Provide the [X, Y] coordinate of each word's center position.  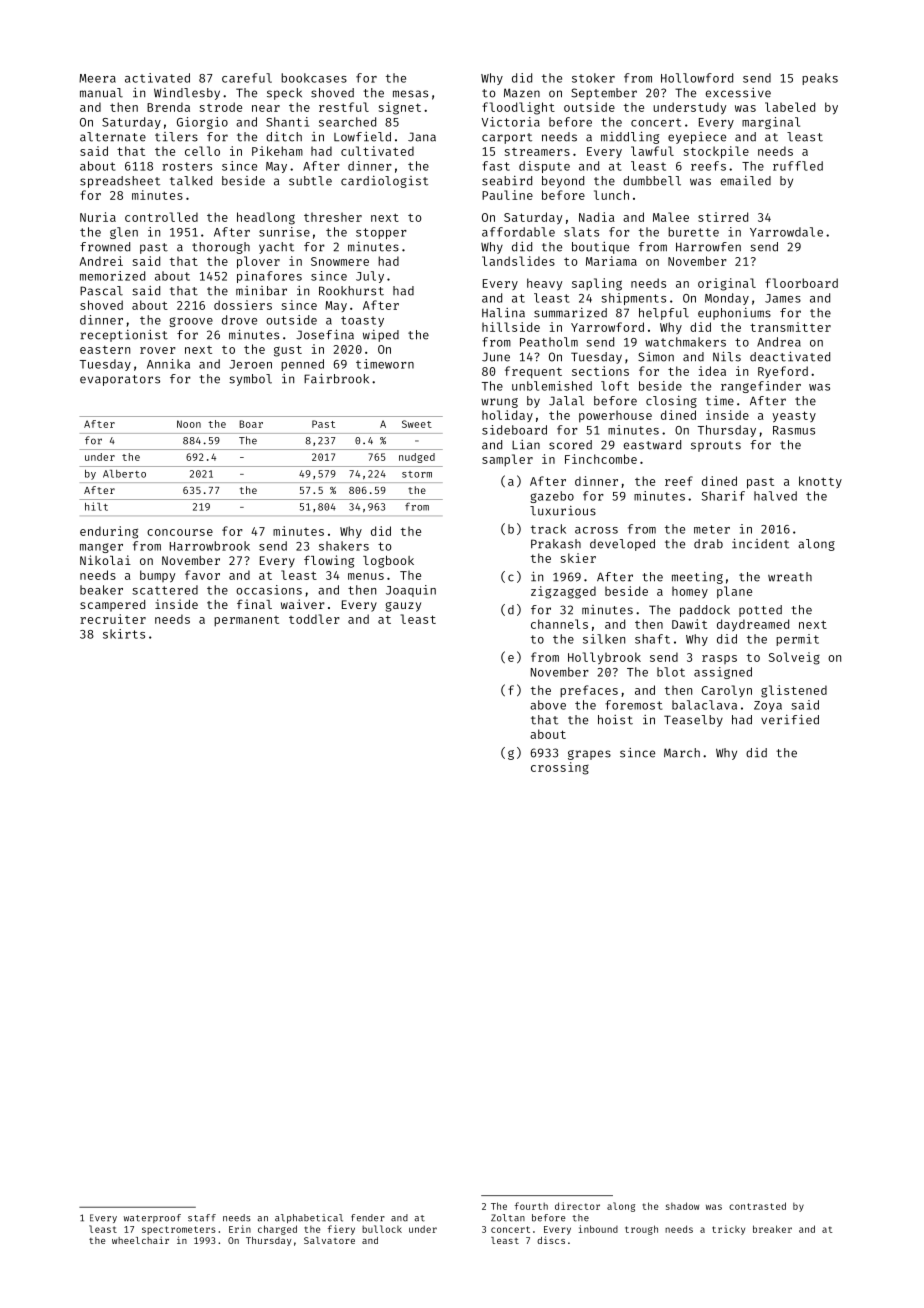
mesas [410, 94]
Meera [97, 78]
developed [622, 545]
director [577, 1206]
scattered [165, 590]
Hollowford [697, 78]
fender [368, 1218]
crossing [560, 768]
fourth [531, 1206]
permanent [246, 621]
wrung [499, 403]
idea [712, 371]
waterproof [152, 1218]
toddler [314, 619]
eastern [105, 350]
